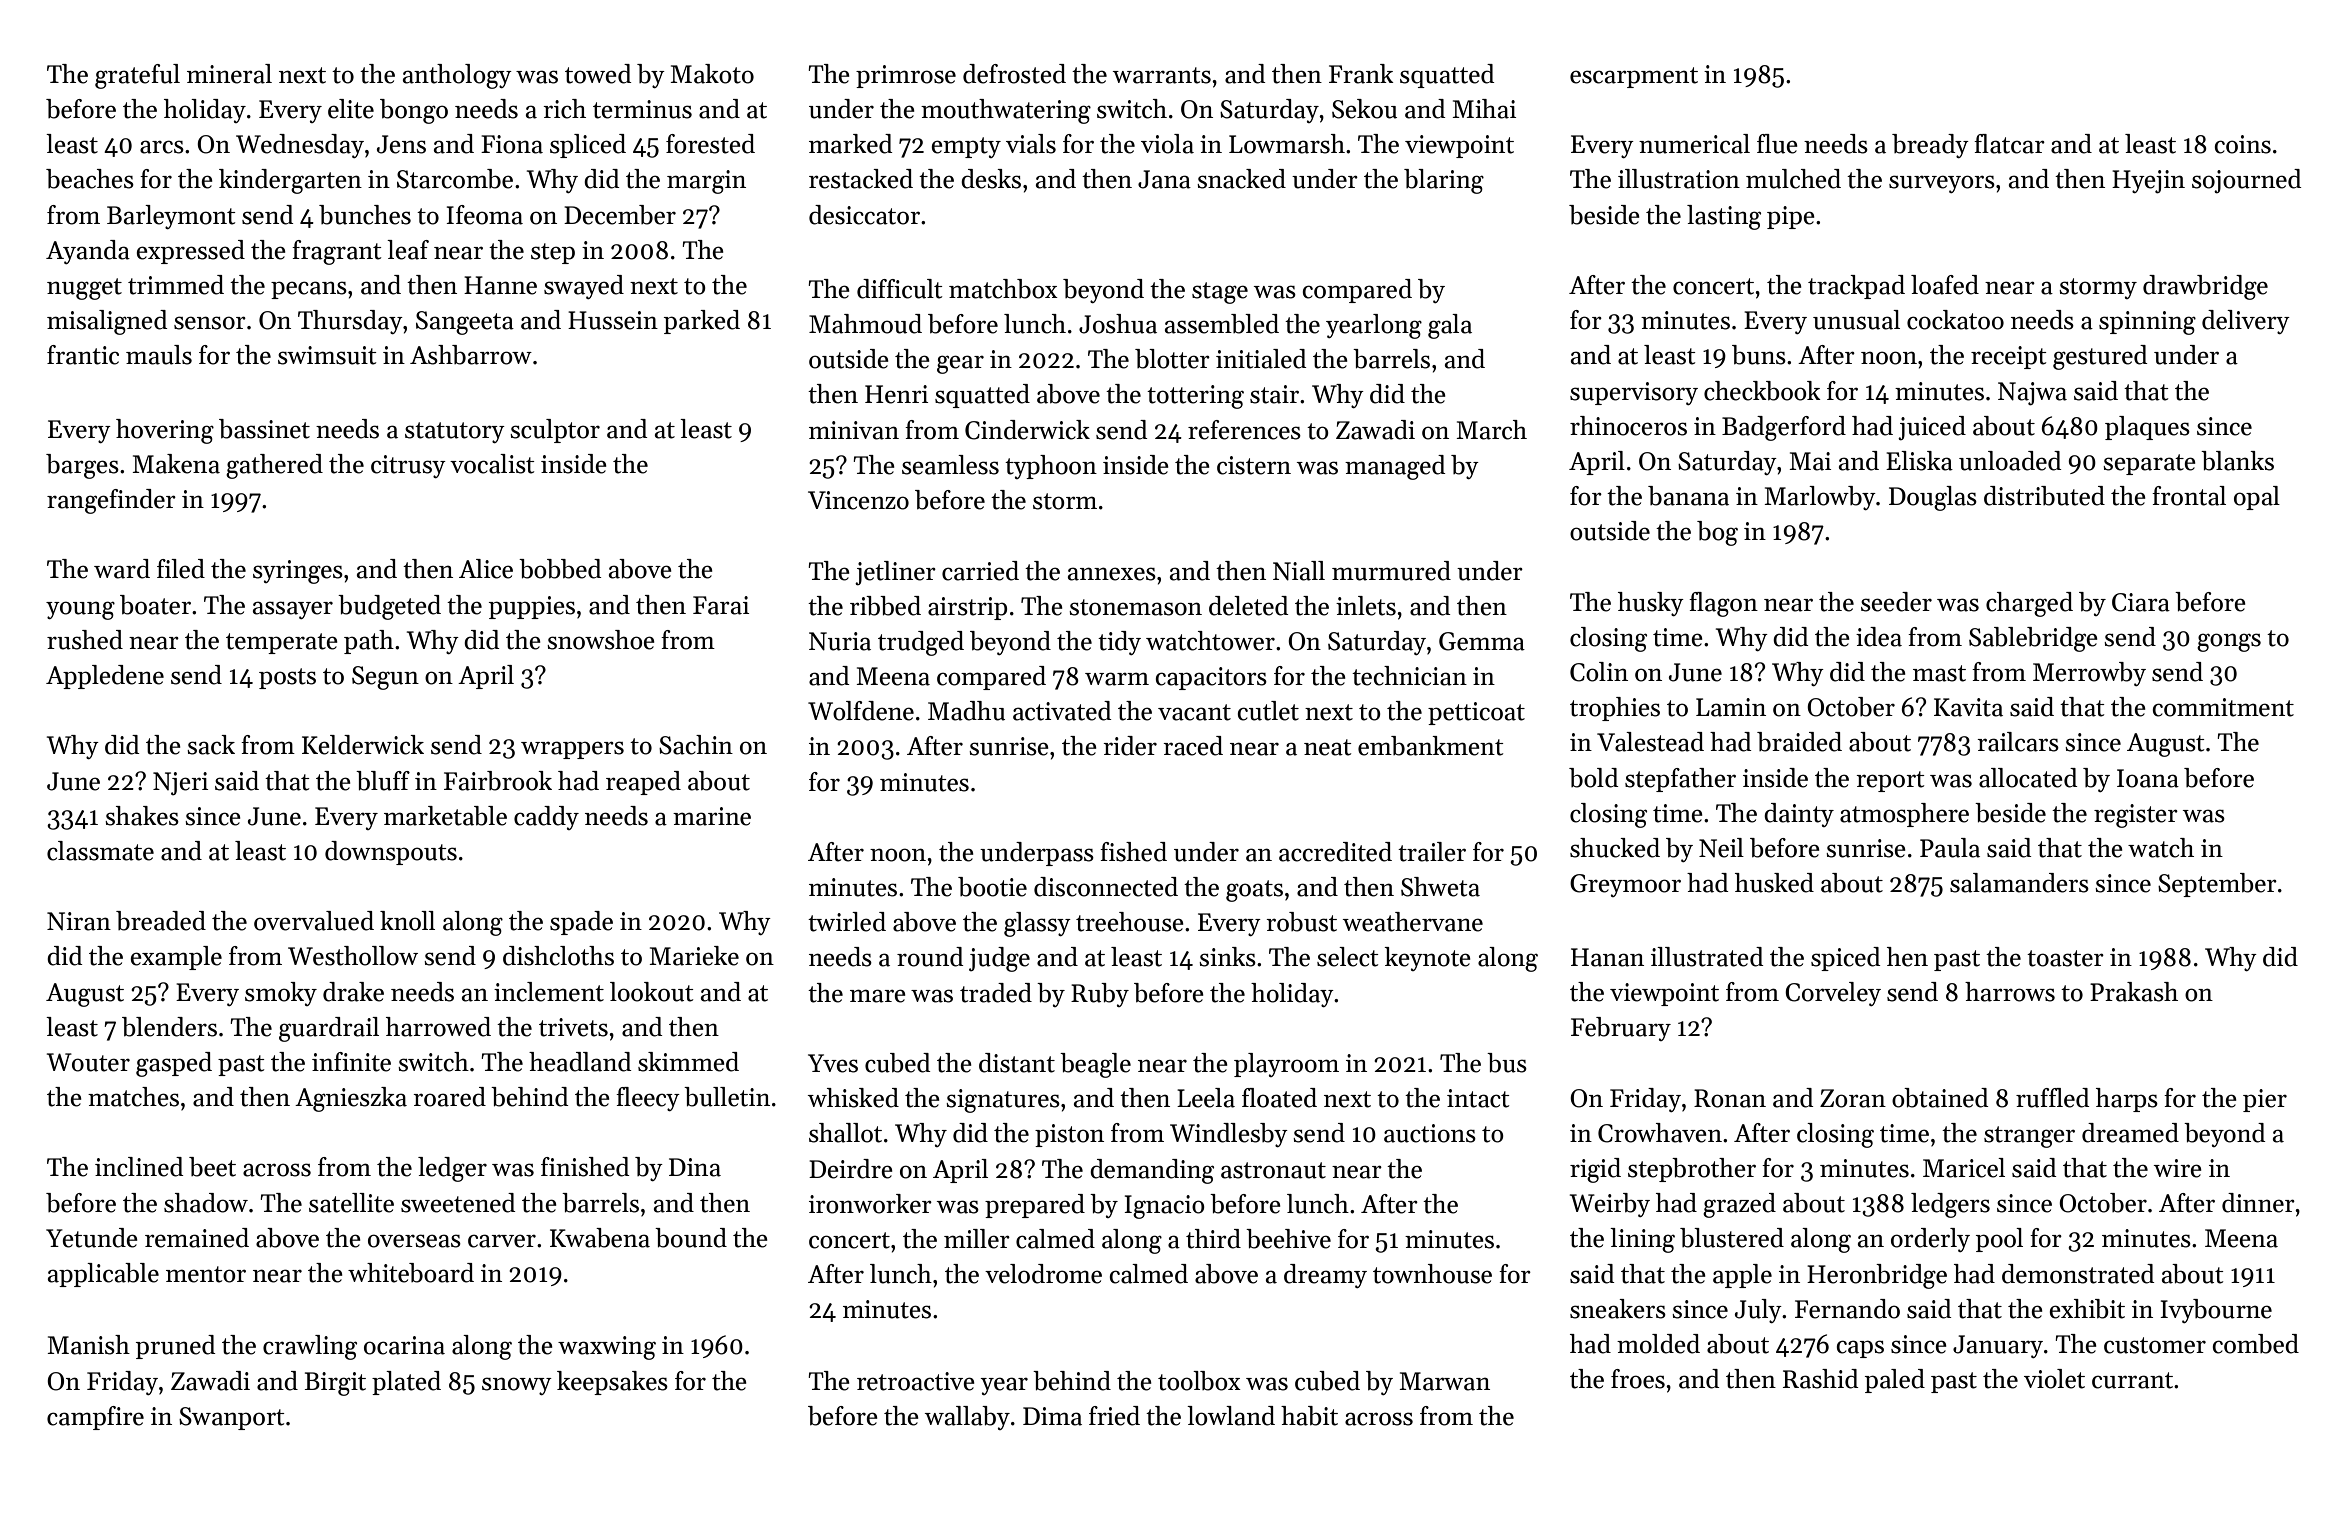  Describe the element at coordinates (906, 76) in the screenshot. I see `primrose` at that location.
